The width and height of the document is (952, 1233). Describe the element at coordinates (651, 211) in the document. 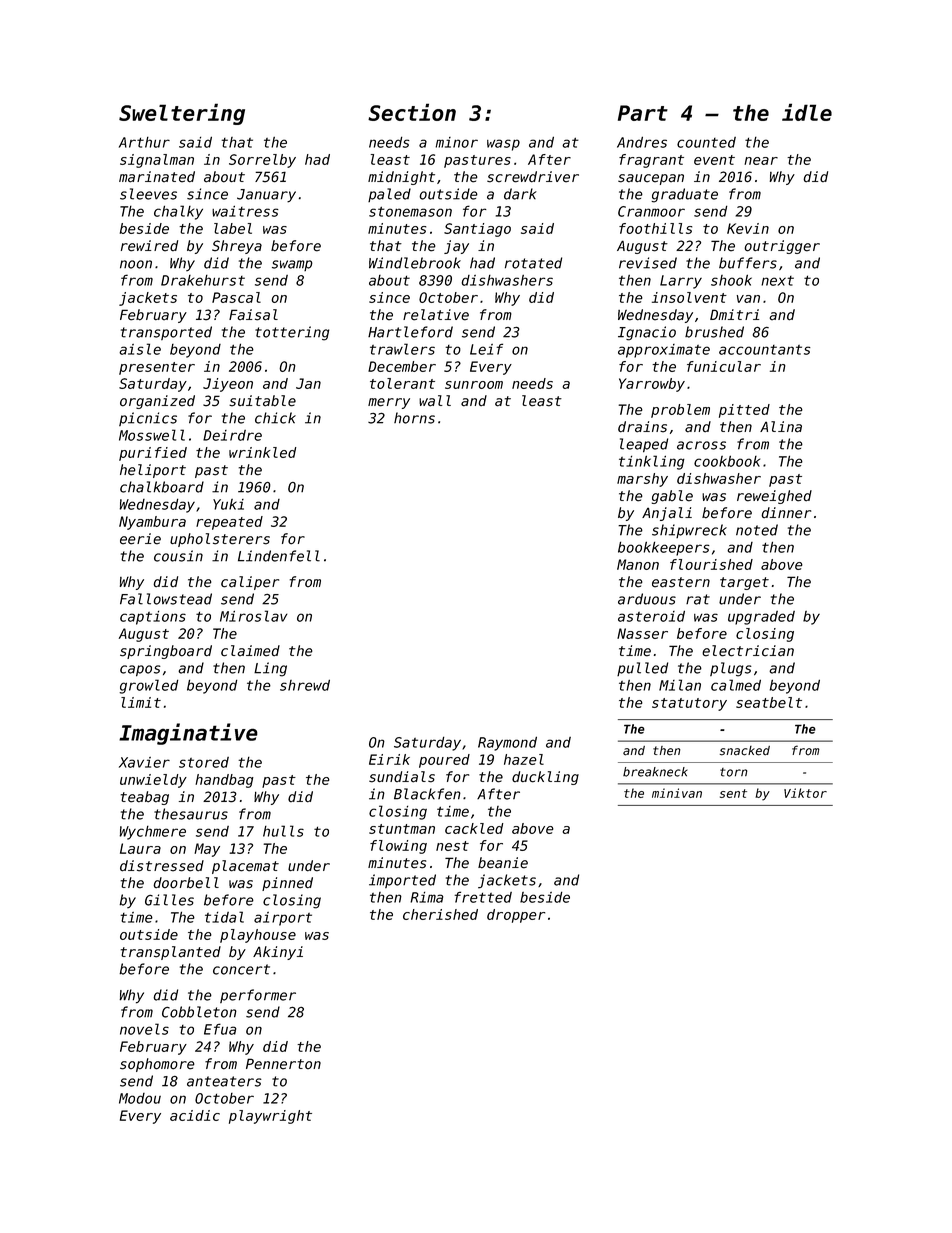

I see `Cranmoor` at that location.
